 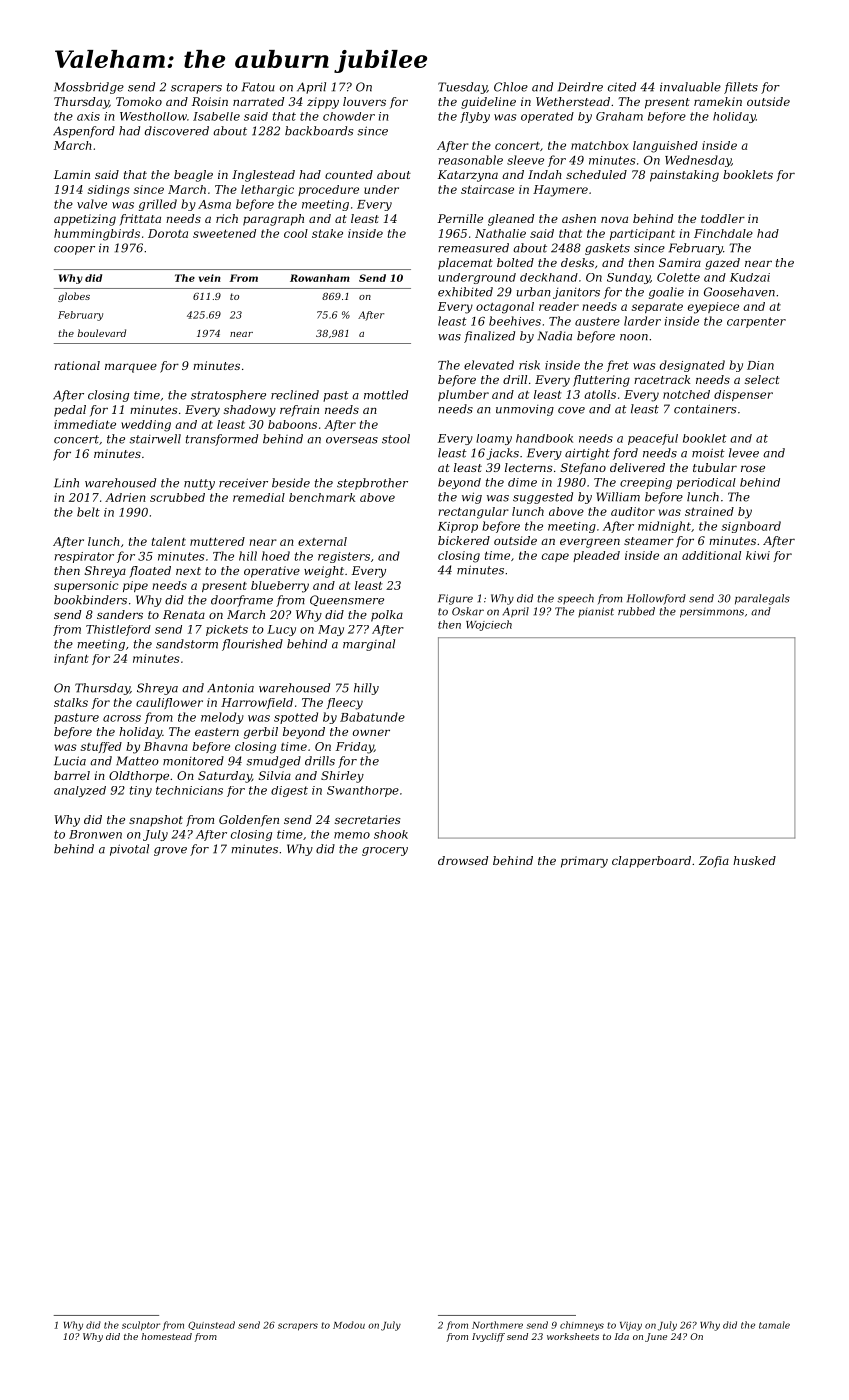 I want to click on worksheets, so click(x=573, y=1336).
